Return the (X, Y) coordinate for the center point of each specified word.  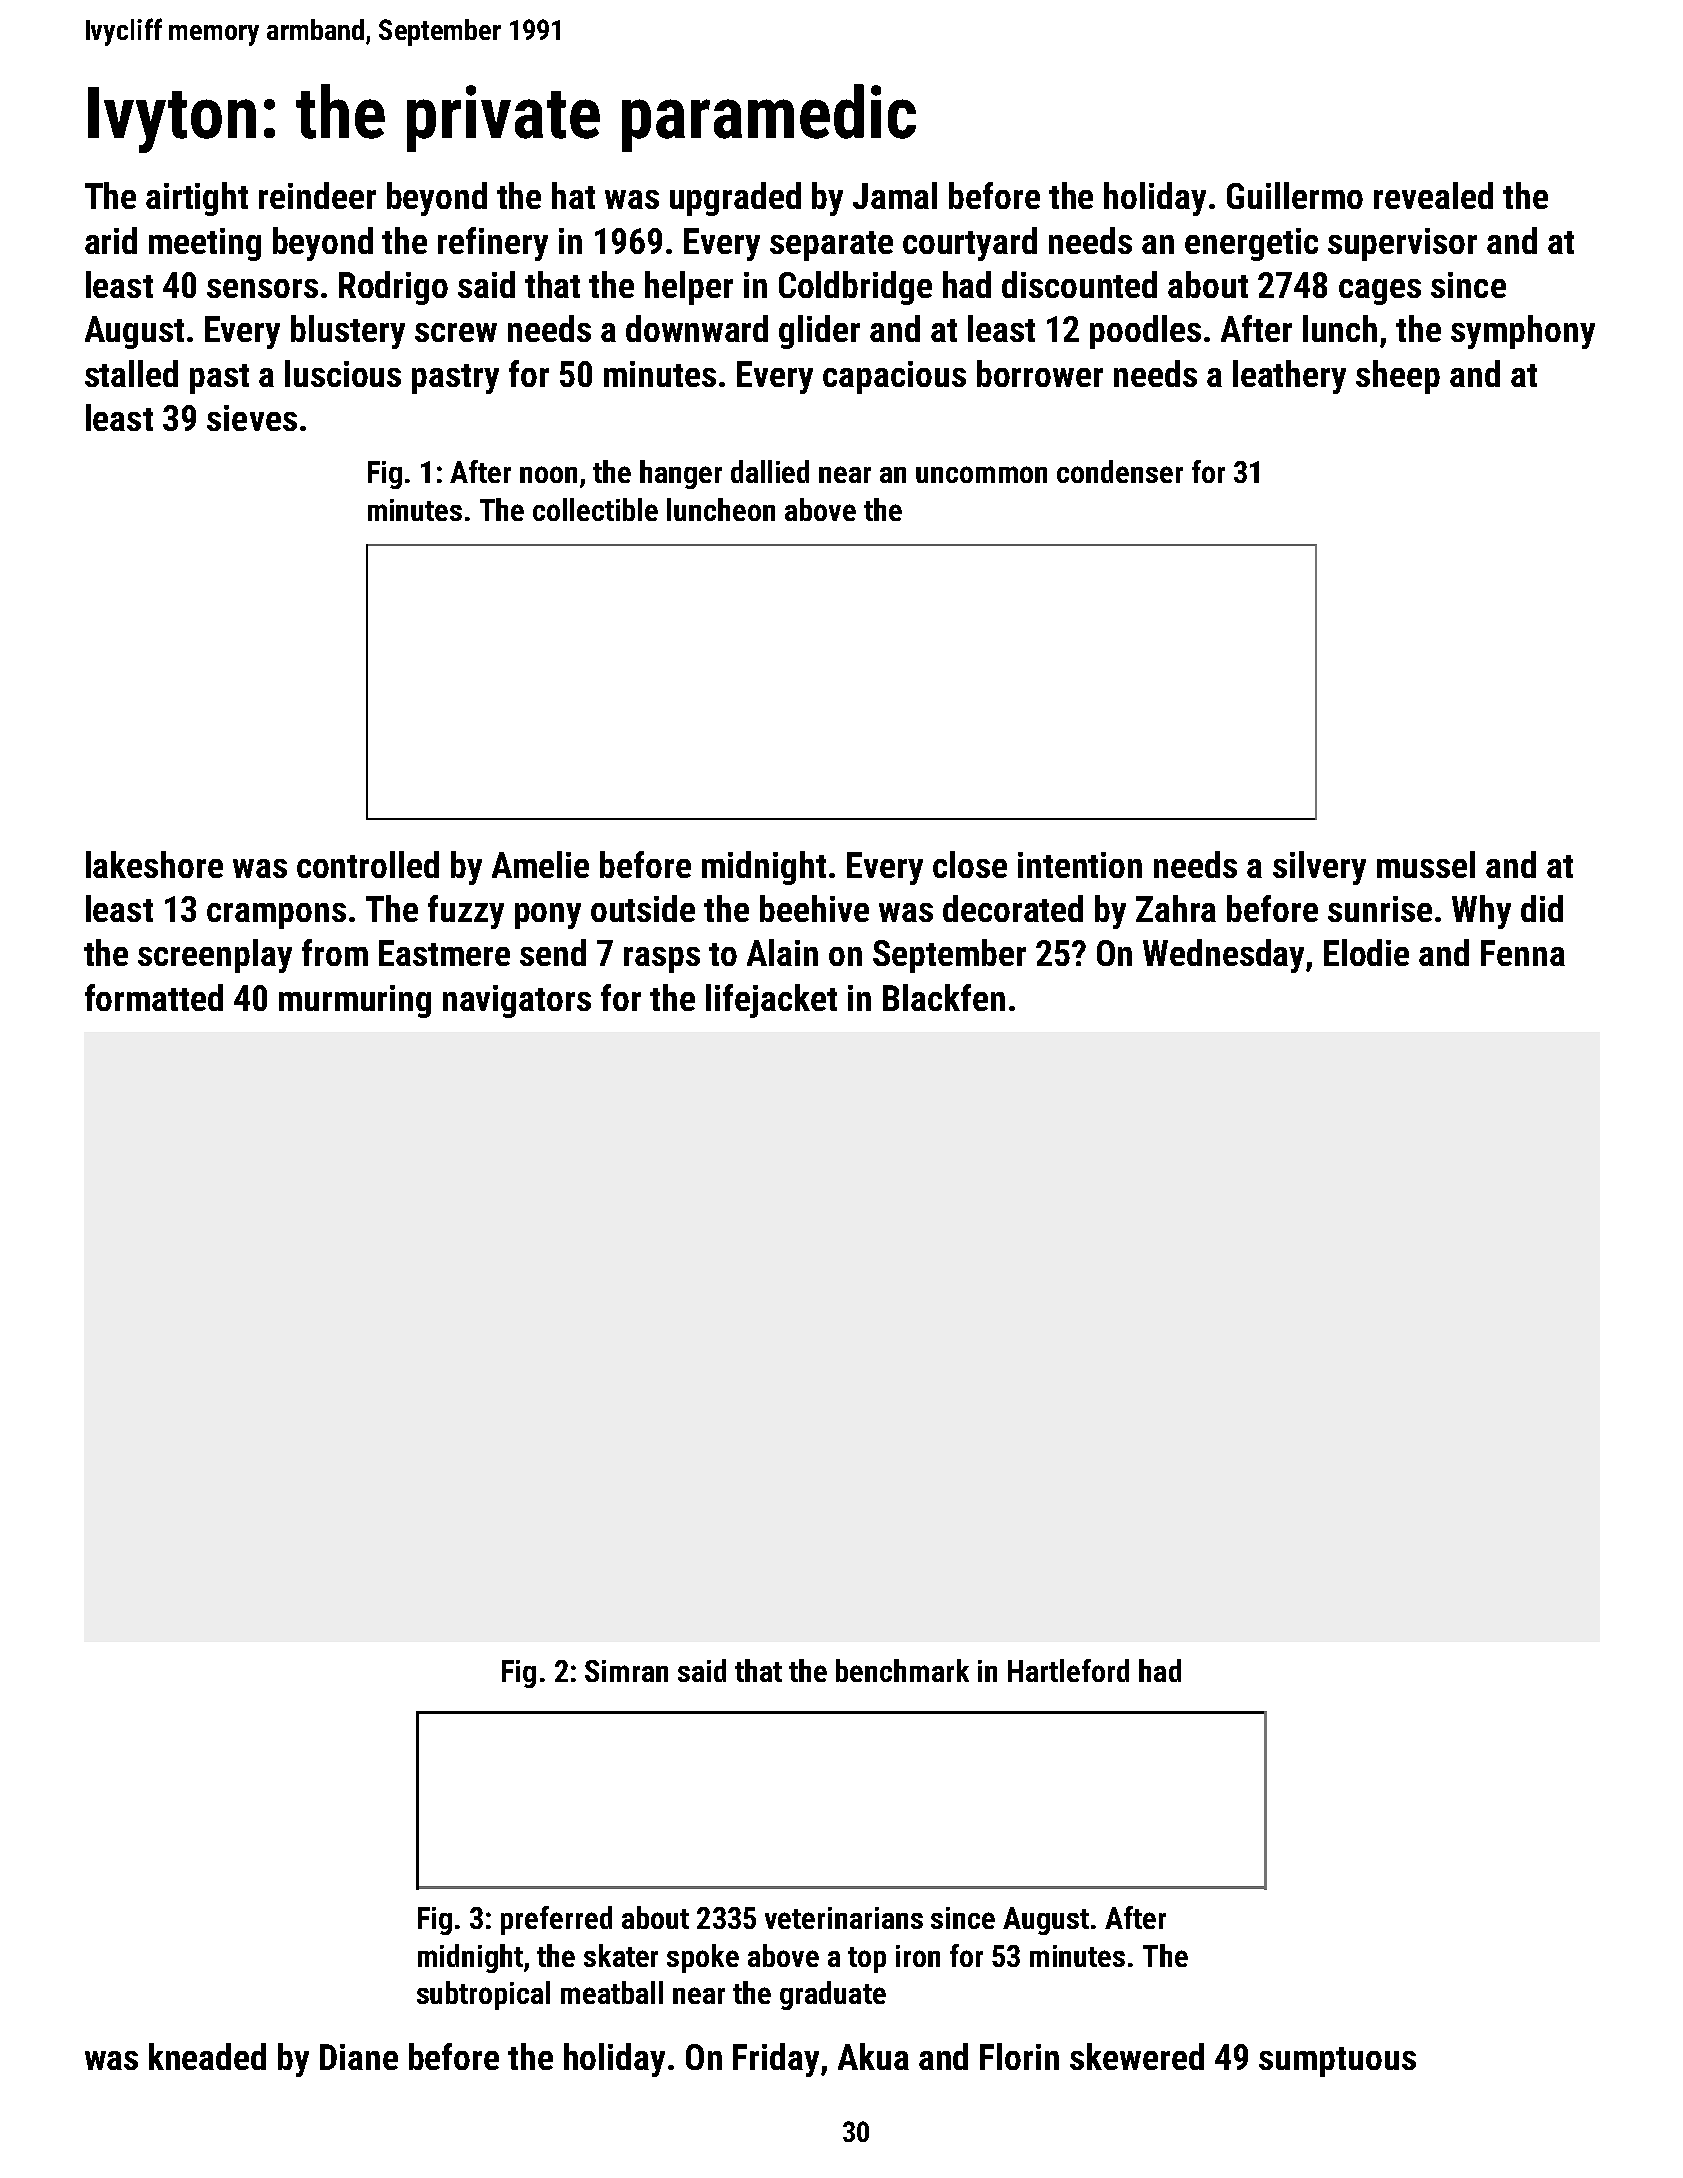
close (970, 864)
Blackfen (944, 997)
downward (697, 328)
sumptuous (1337, 2062)
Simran (626, 1671)
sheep (1398, 377)
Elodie (1366, 952)
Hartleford (1068, 1670)
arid (111, 240)
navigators (517, 1001)
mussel (1426, 864)
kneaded (207, 2056)
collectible (595, 509)
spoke (703, 1958)
